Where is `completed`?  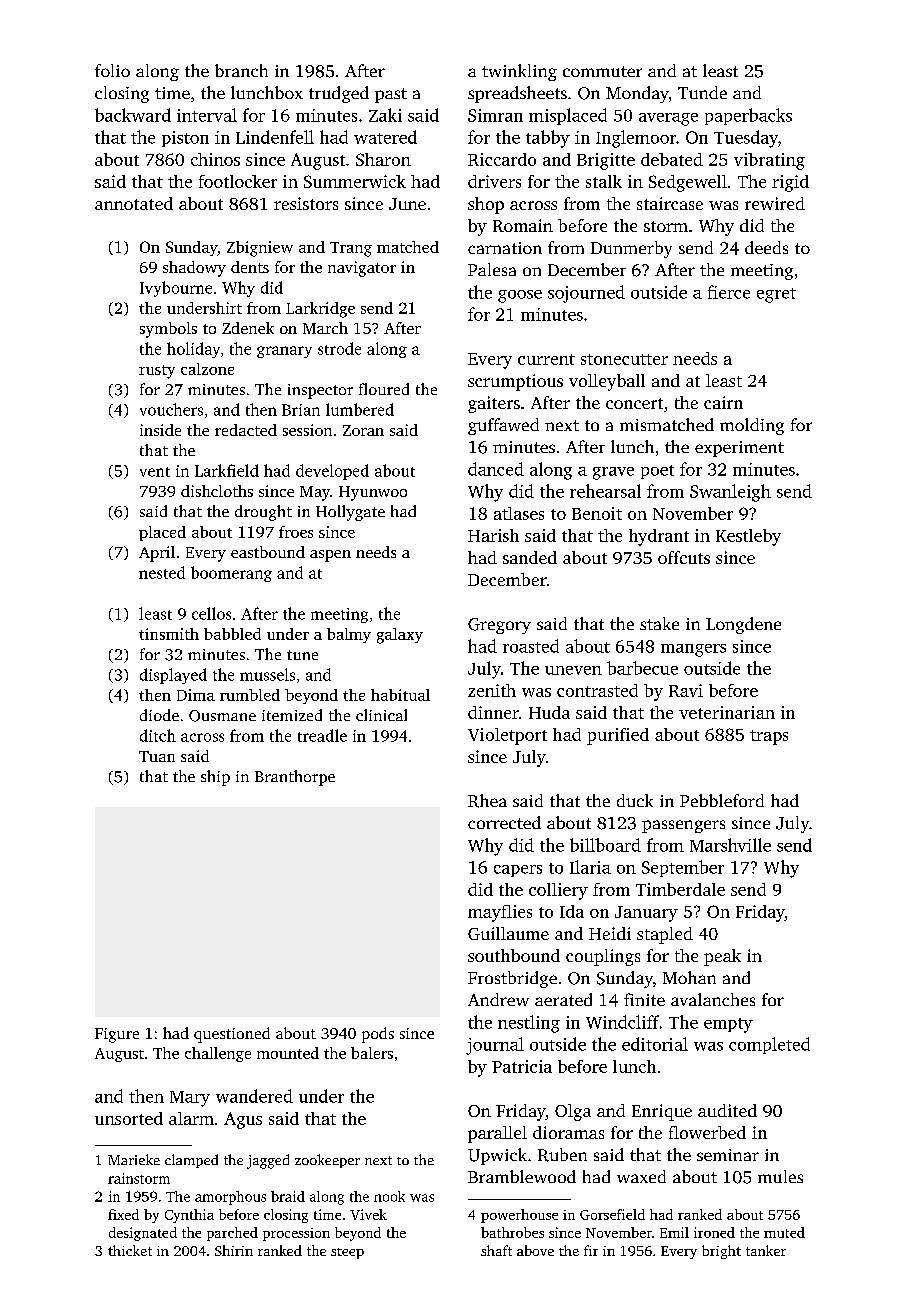
completed is located at coordinates (769, 1045).
